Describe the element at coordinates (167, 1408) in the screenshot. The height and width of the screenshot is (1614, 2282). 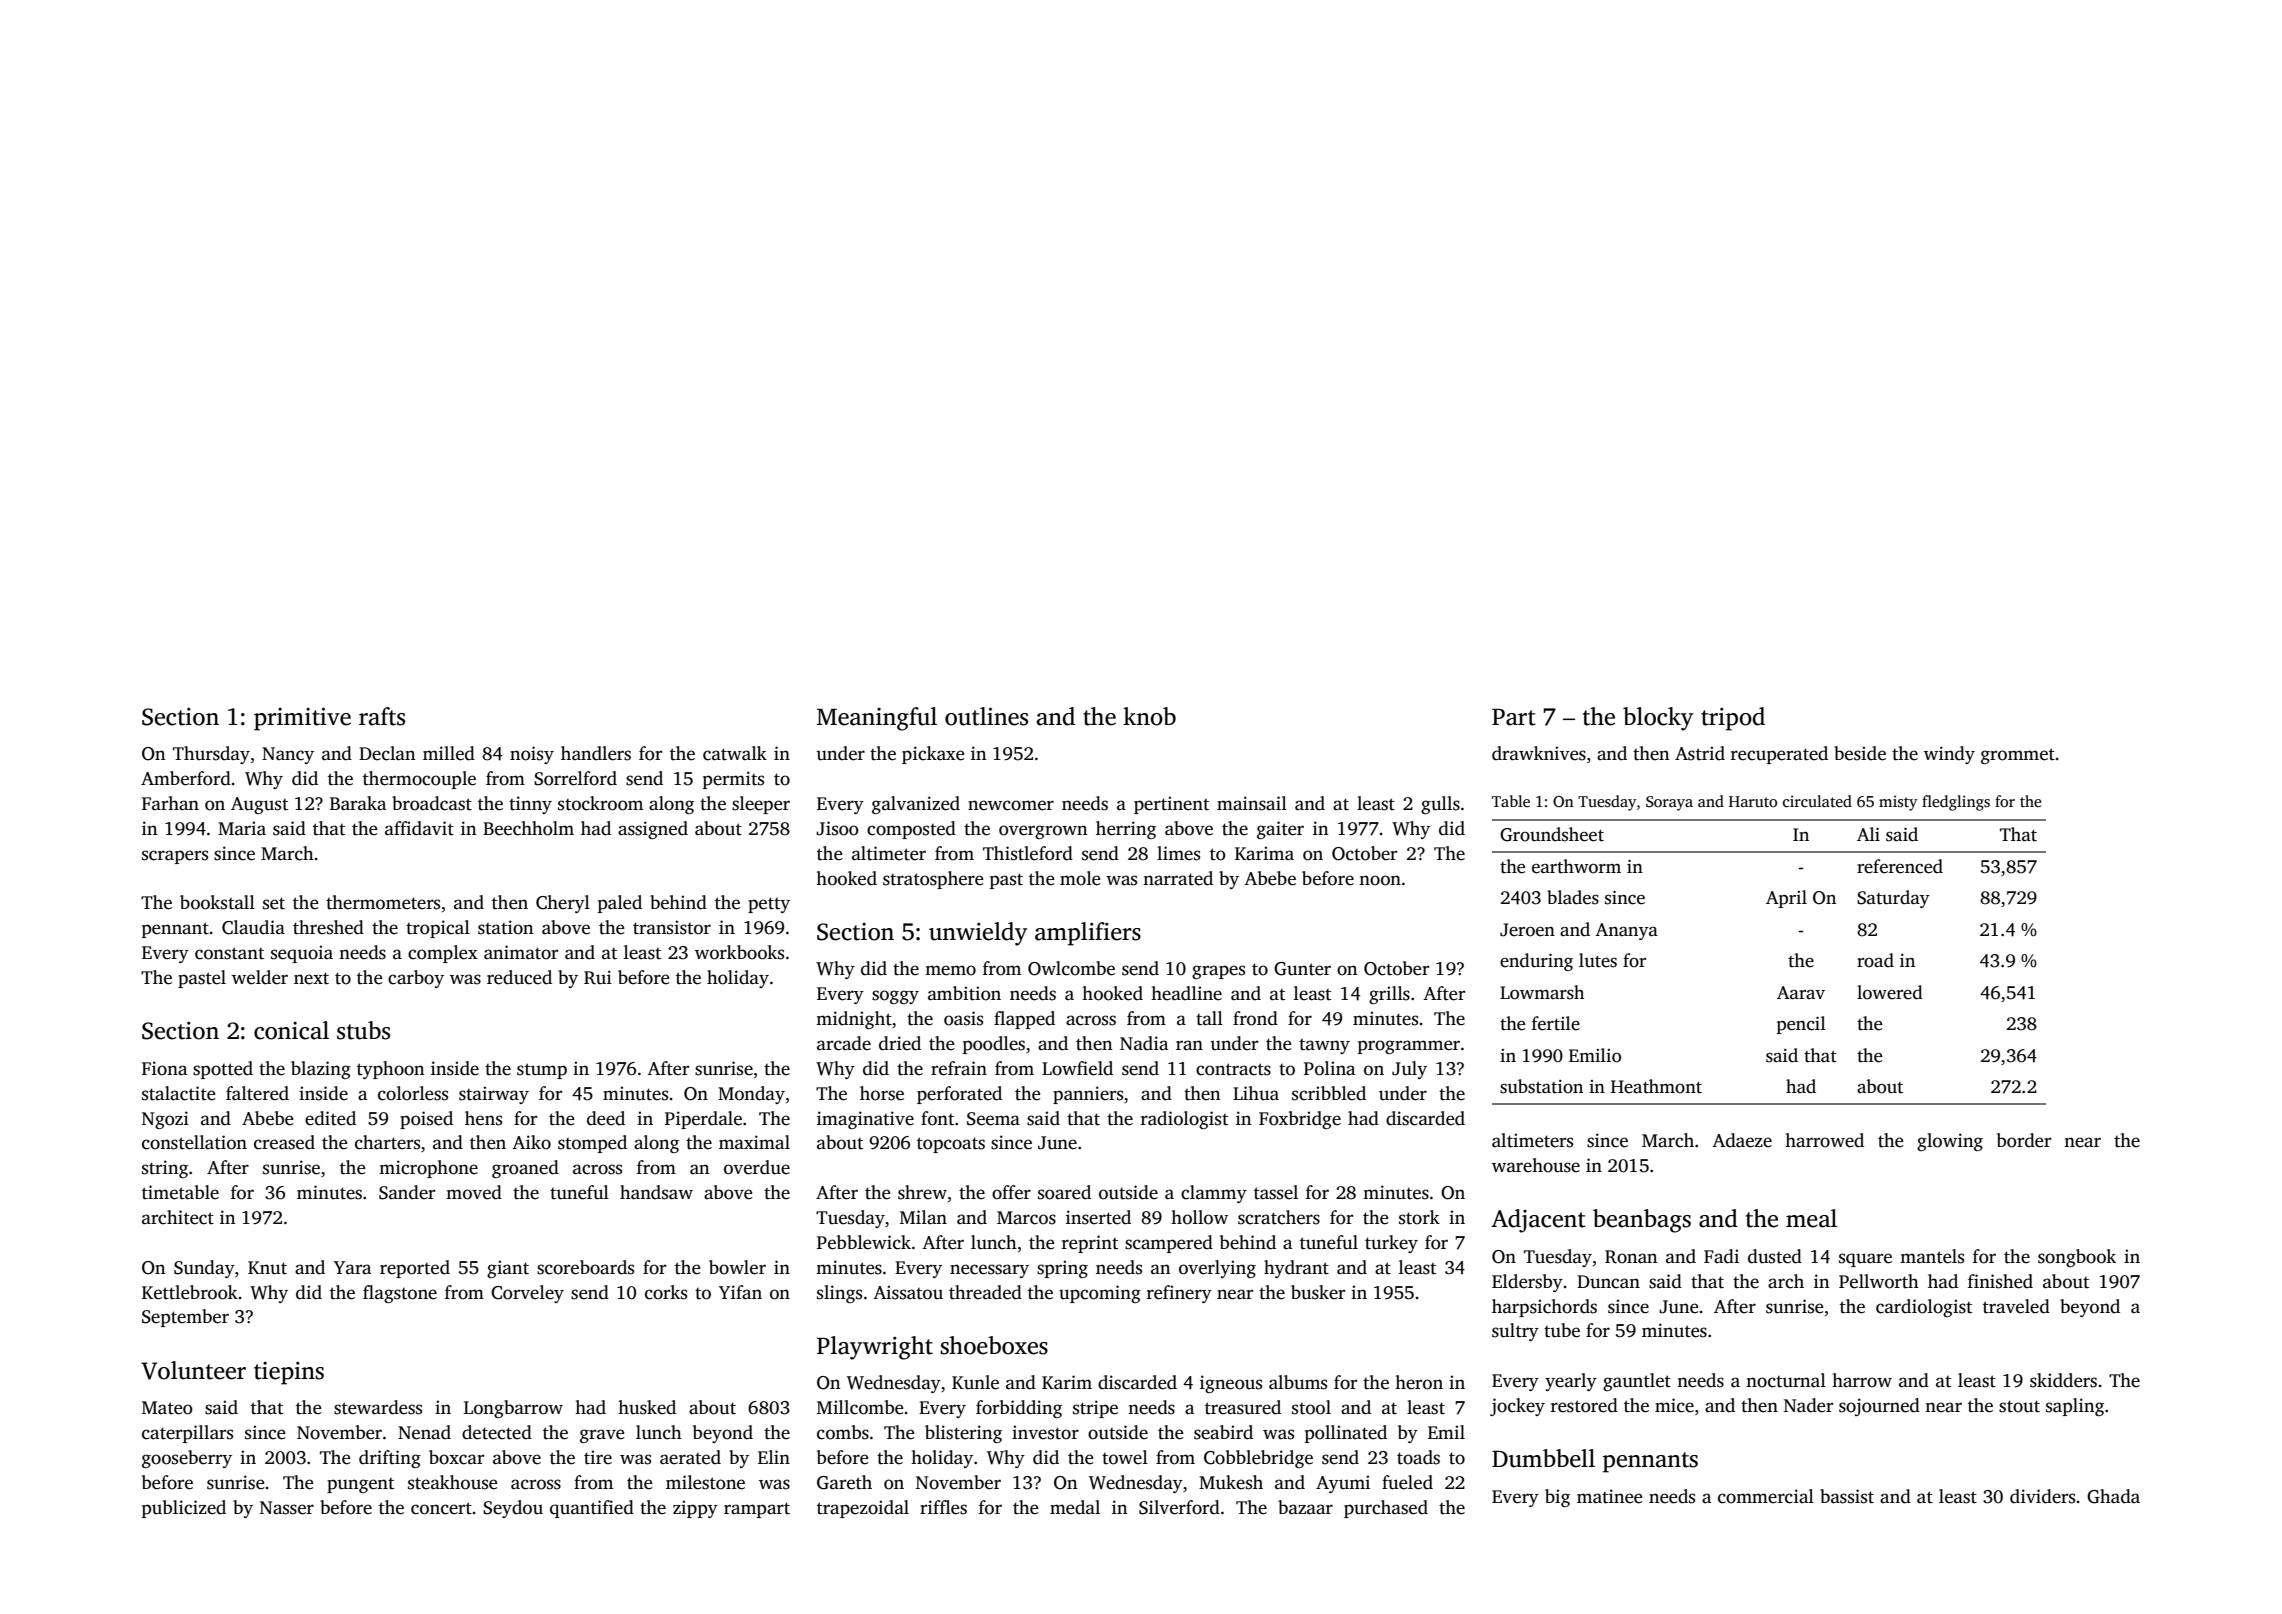
I see `Mateo` at that location.
